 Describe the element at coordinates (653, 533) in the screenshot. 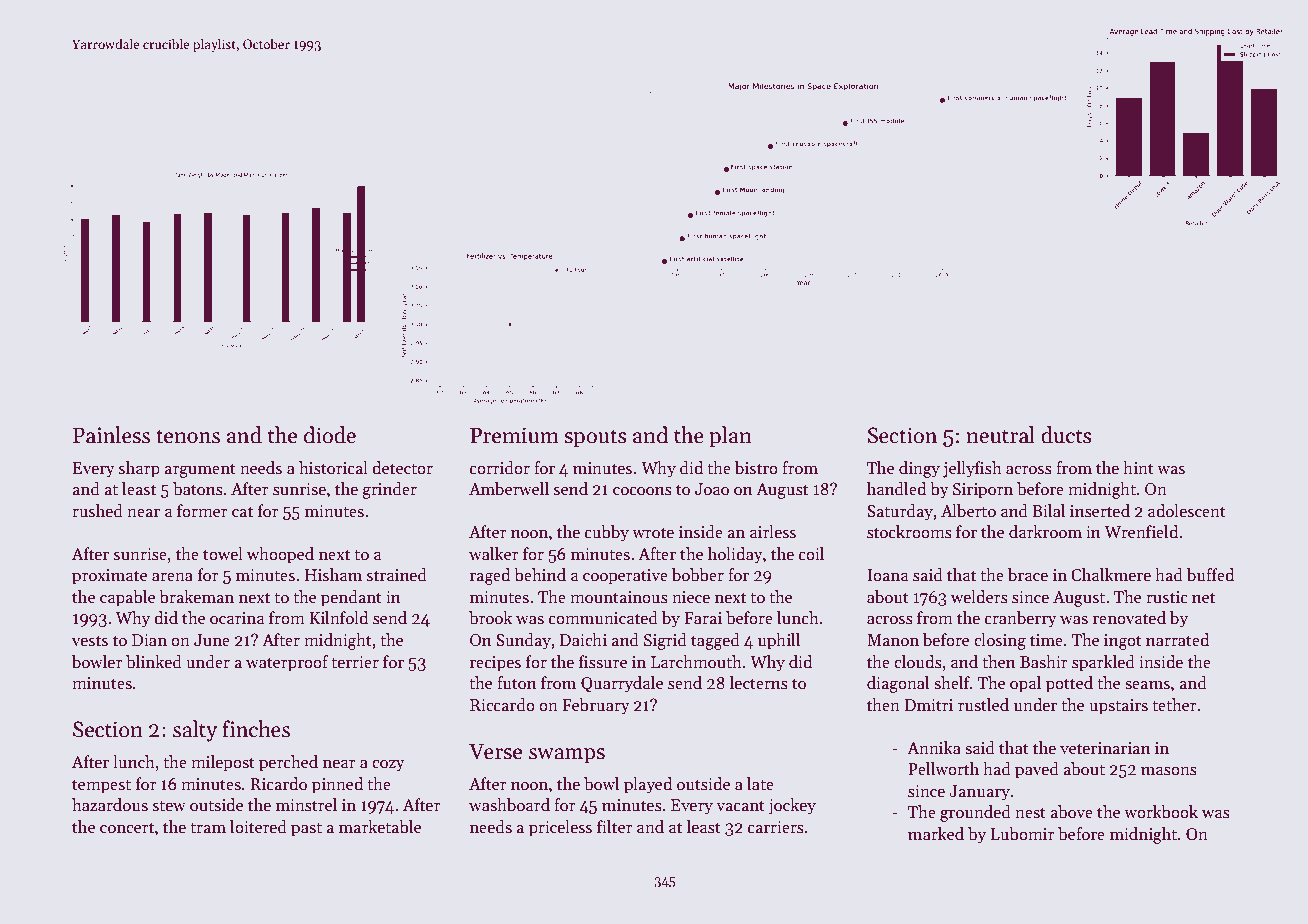

I see `wrote` at that location.
